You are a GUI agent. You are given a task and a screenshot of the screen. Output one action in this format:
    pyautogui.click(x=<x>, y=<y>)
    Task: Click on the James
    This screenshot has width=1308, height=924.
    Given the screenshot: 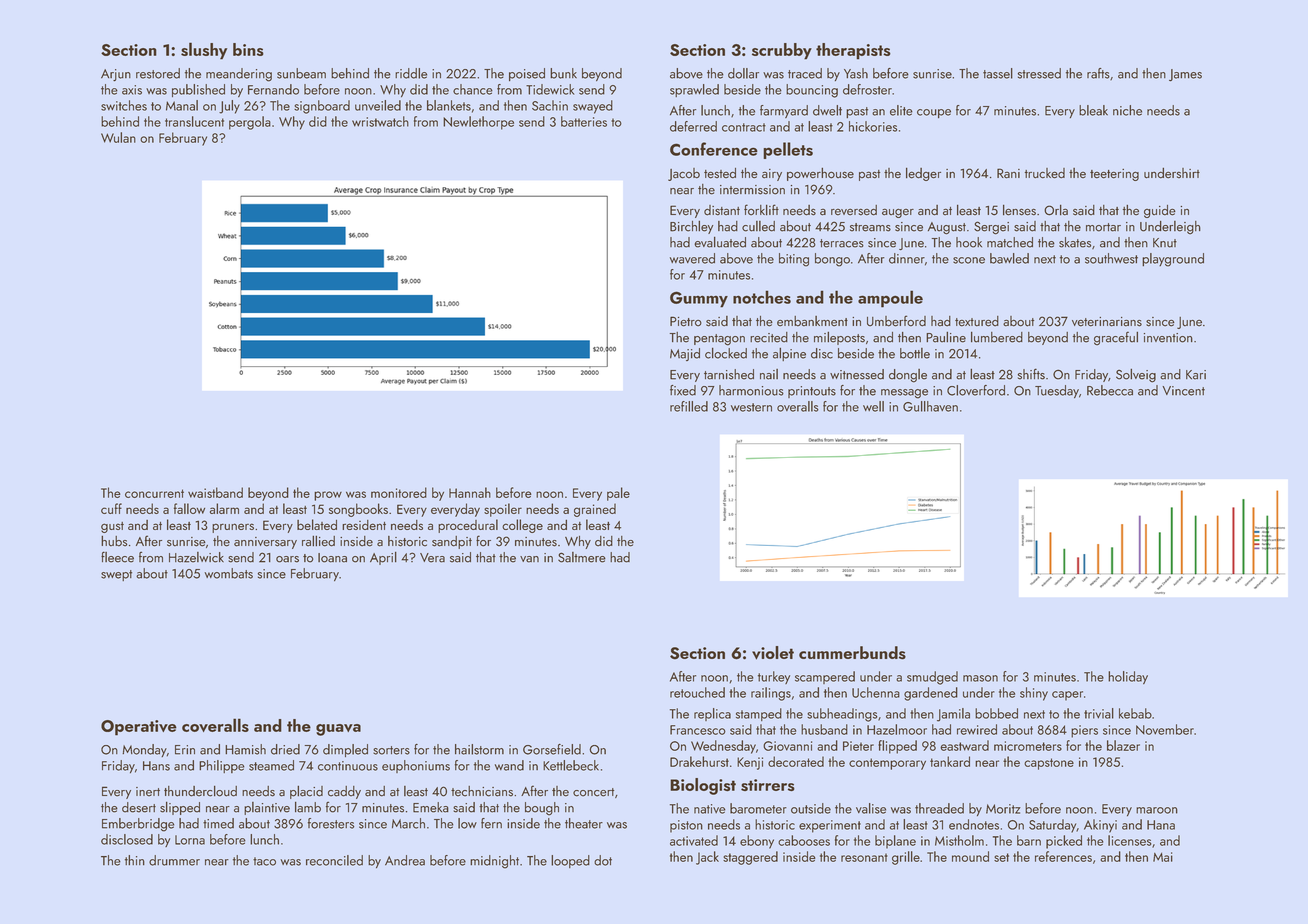 What is the action you would take?
    pyautogui.click(x=1185, y=75)
